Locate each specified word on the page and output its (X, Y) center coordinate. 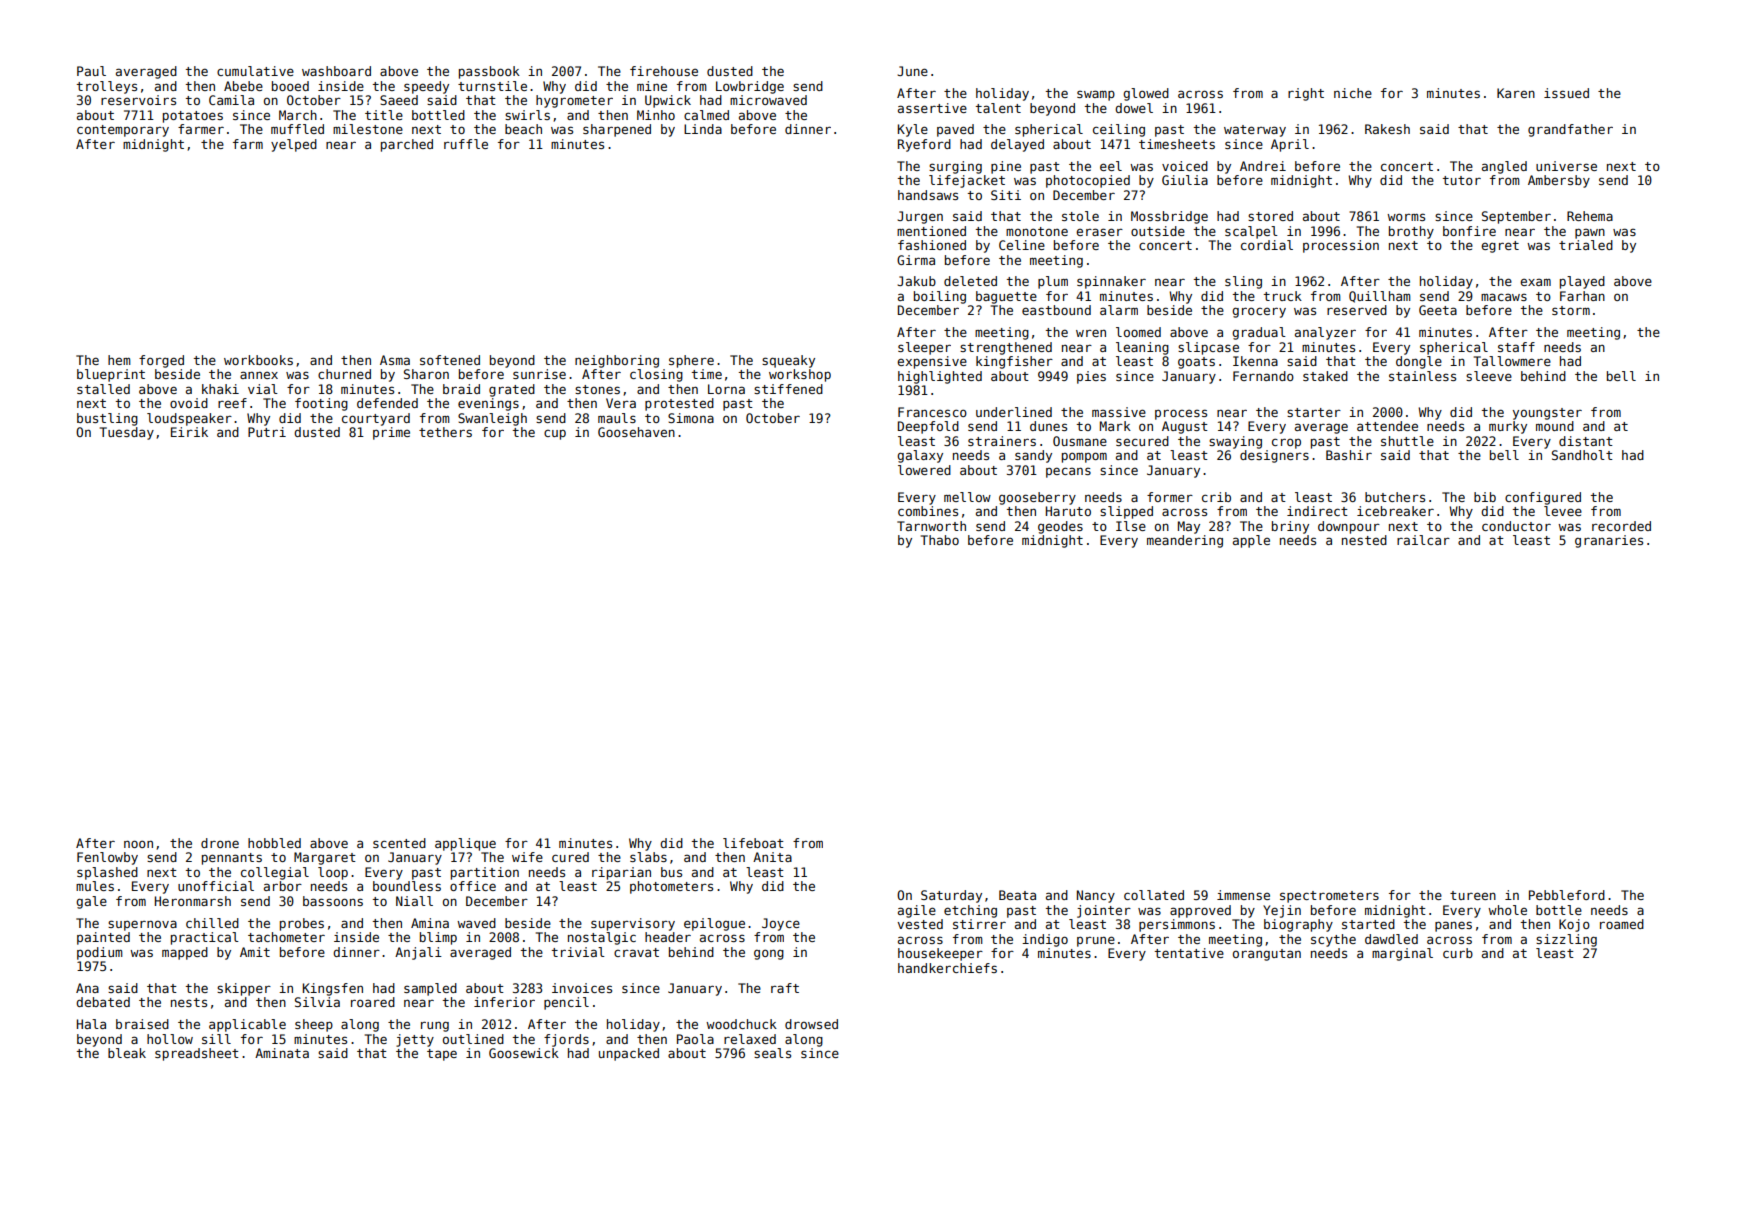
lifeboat (753, 843)
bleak (127, 1053)
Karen (1516, 93)
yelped (294, 145)
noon (138, 844)
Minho (656, 115)
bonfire (1469, 231)
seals (772, 1053)
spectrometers (1329, 897)
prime (391, 433)
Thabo (940, 540)
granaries (1609, 541)
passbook (489, 72)
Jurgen (920, 217)
